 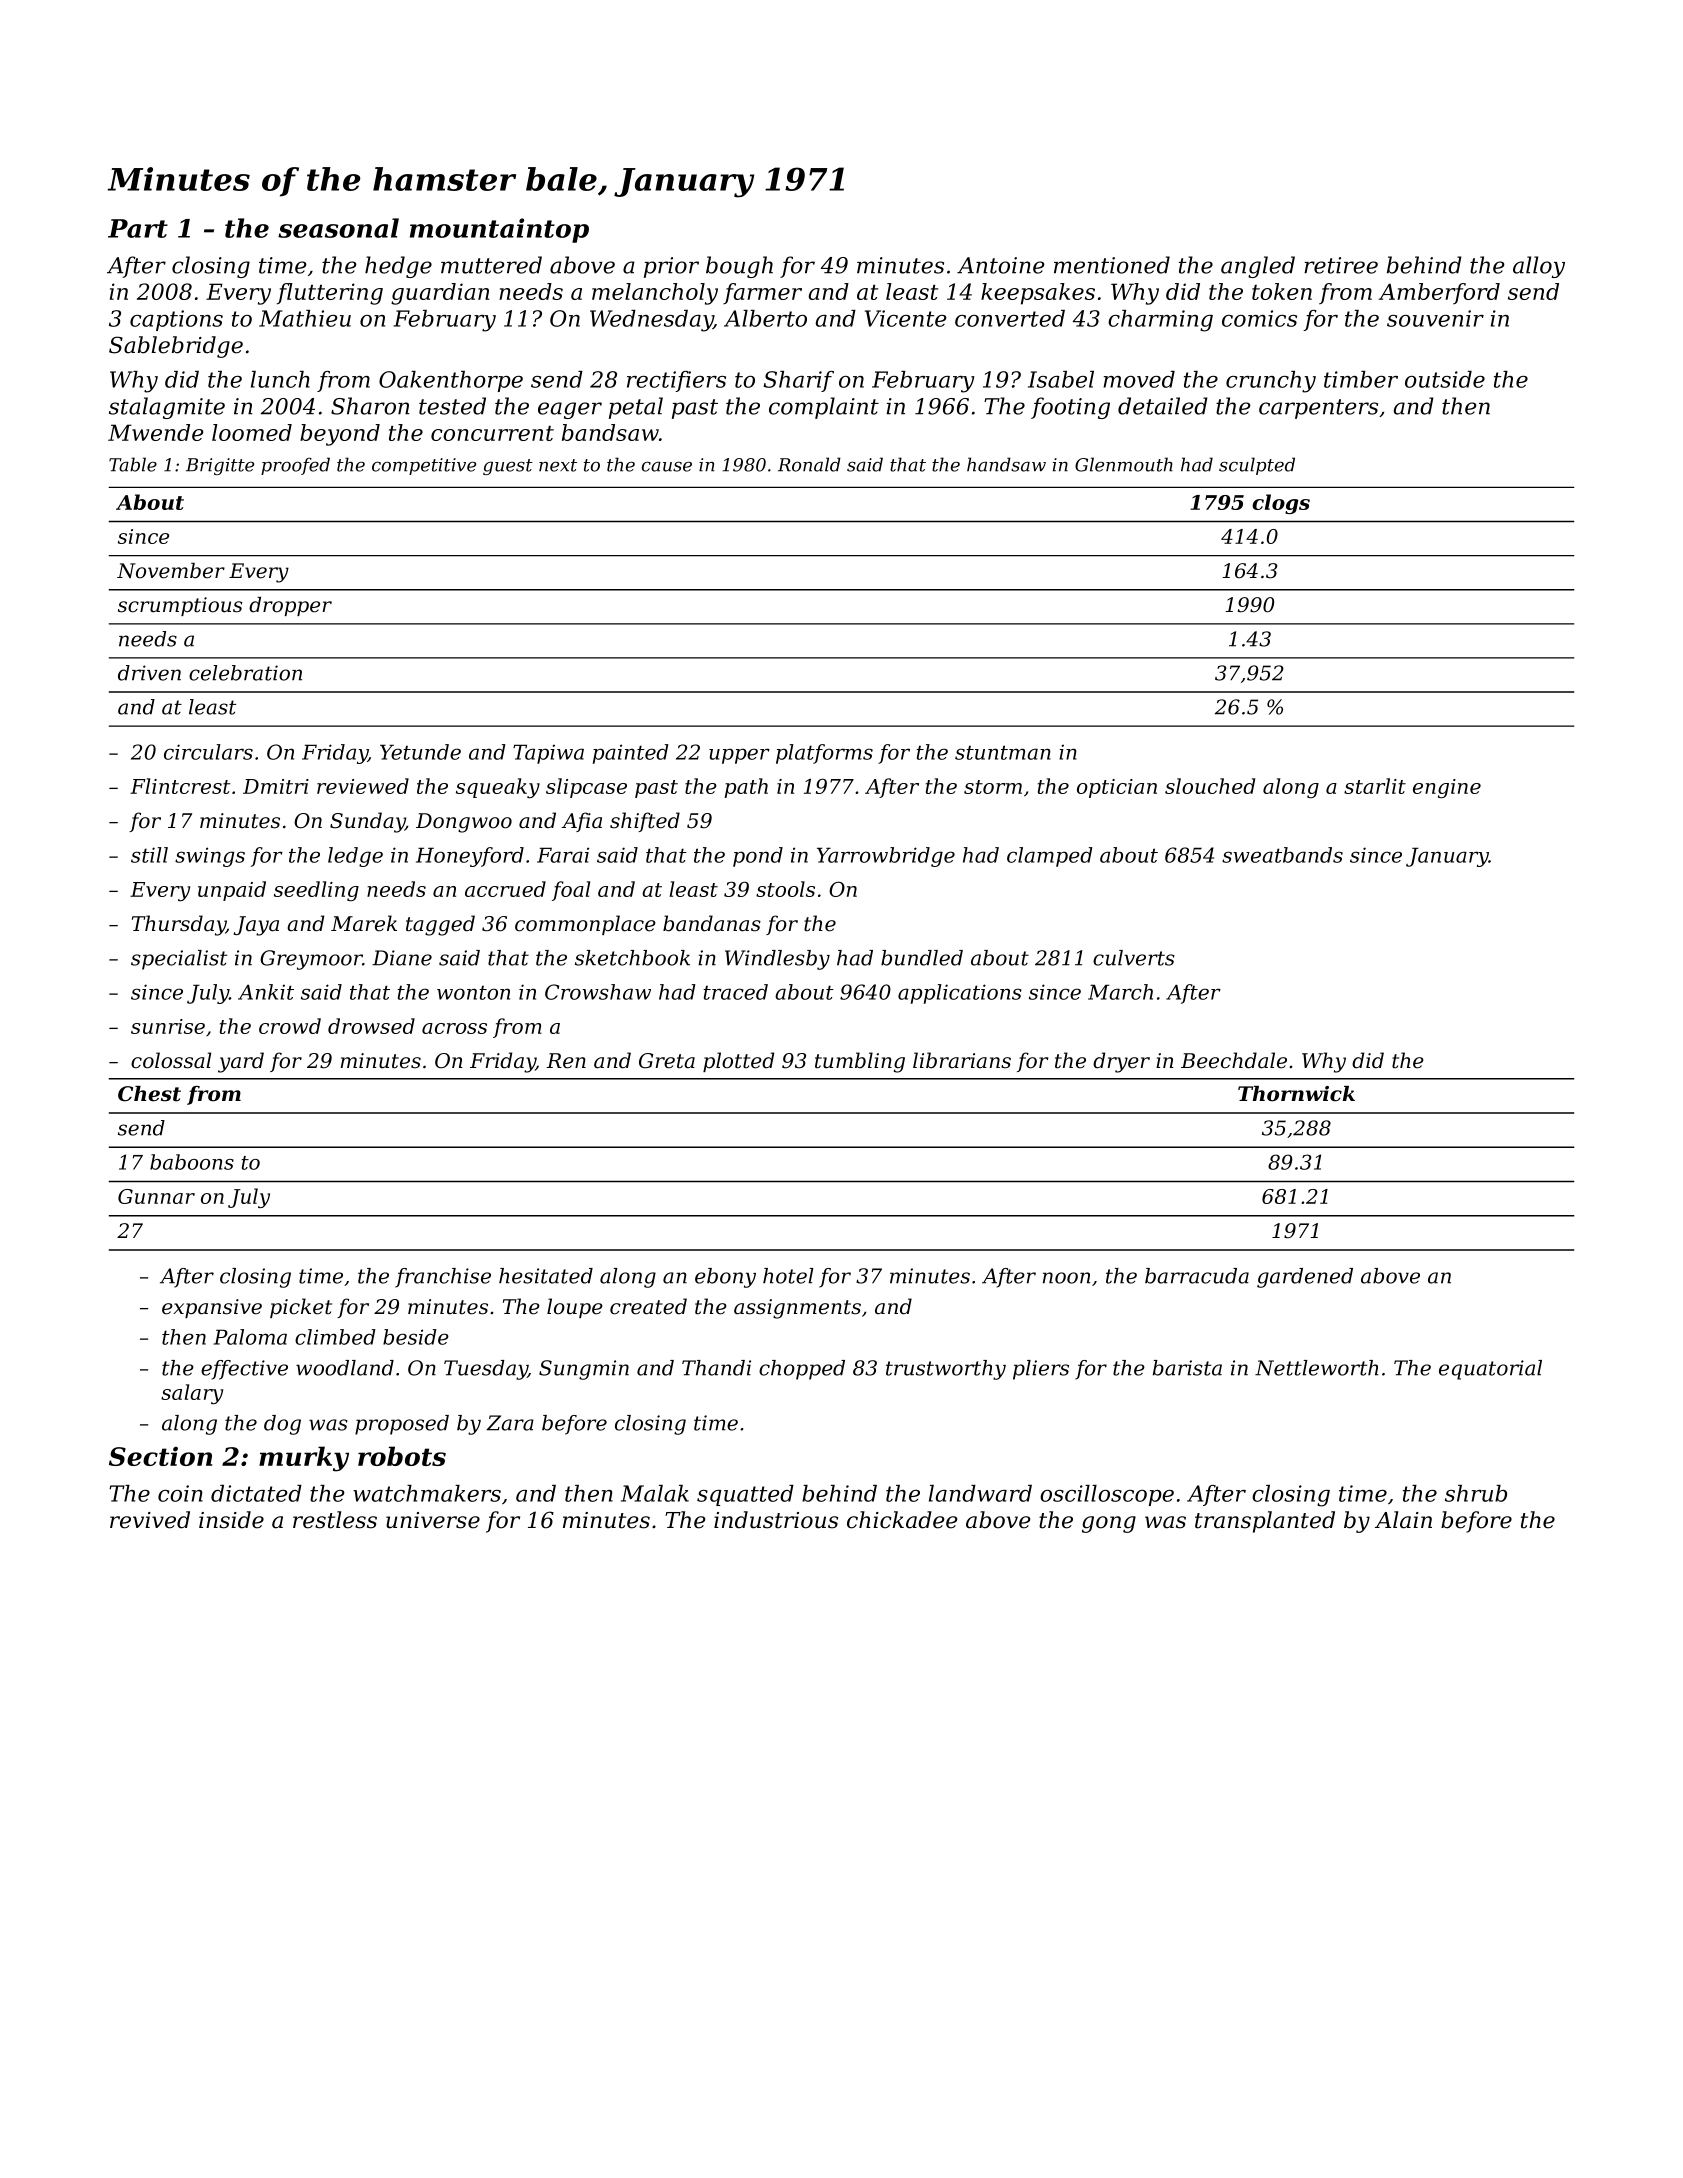 I want to click on Ronald, so click(x=809, y=464).
